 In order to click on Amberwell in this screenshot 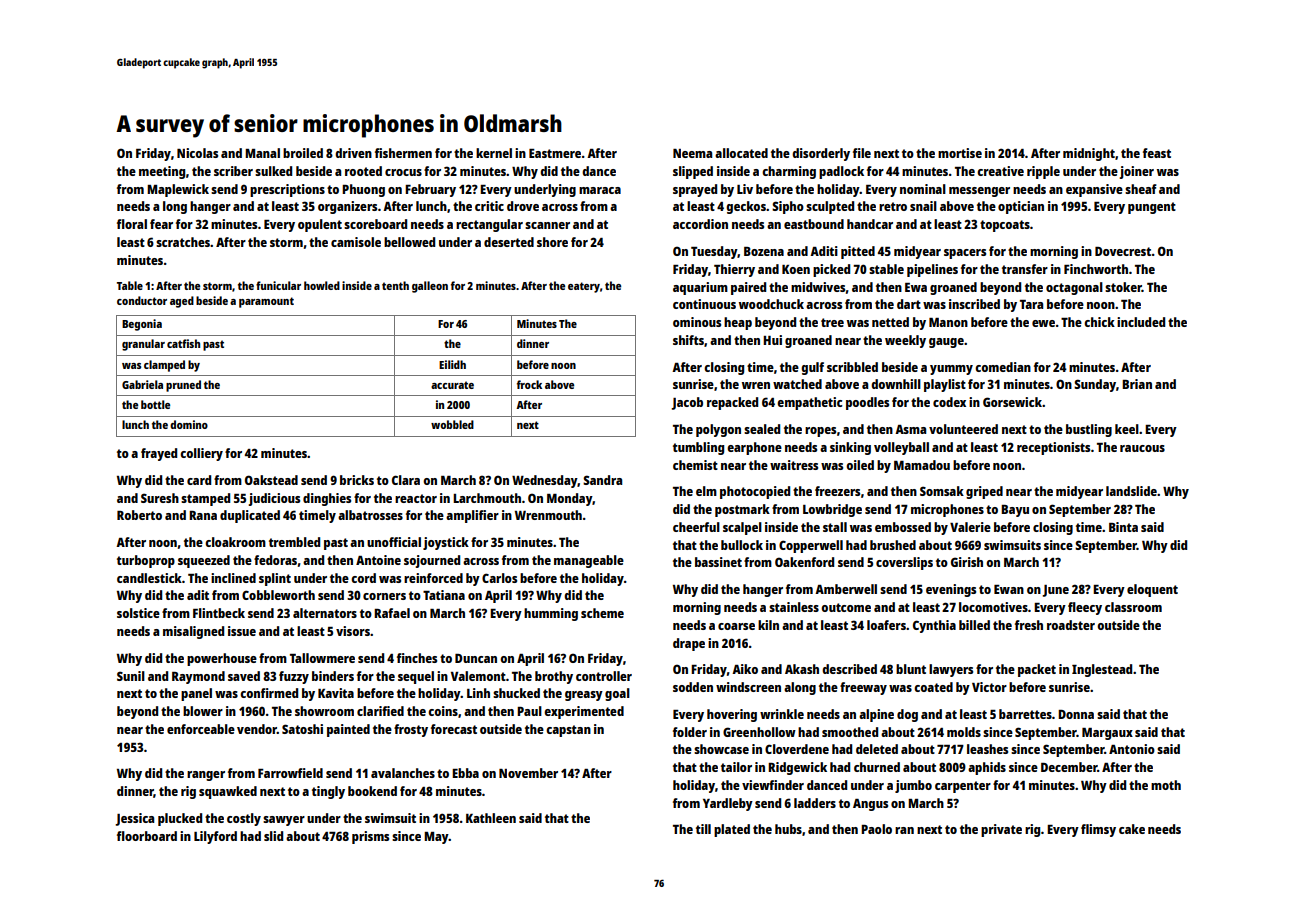, I will do `click(846, 589)`.
